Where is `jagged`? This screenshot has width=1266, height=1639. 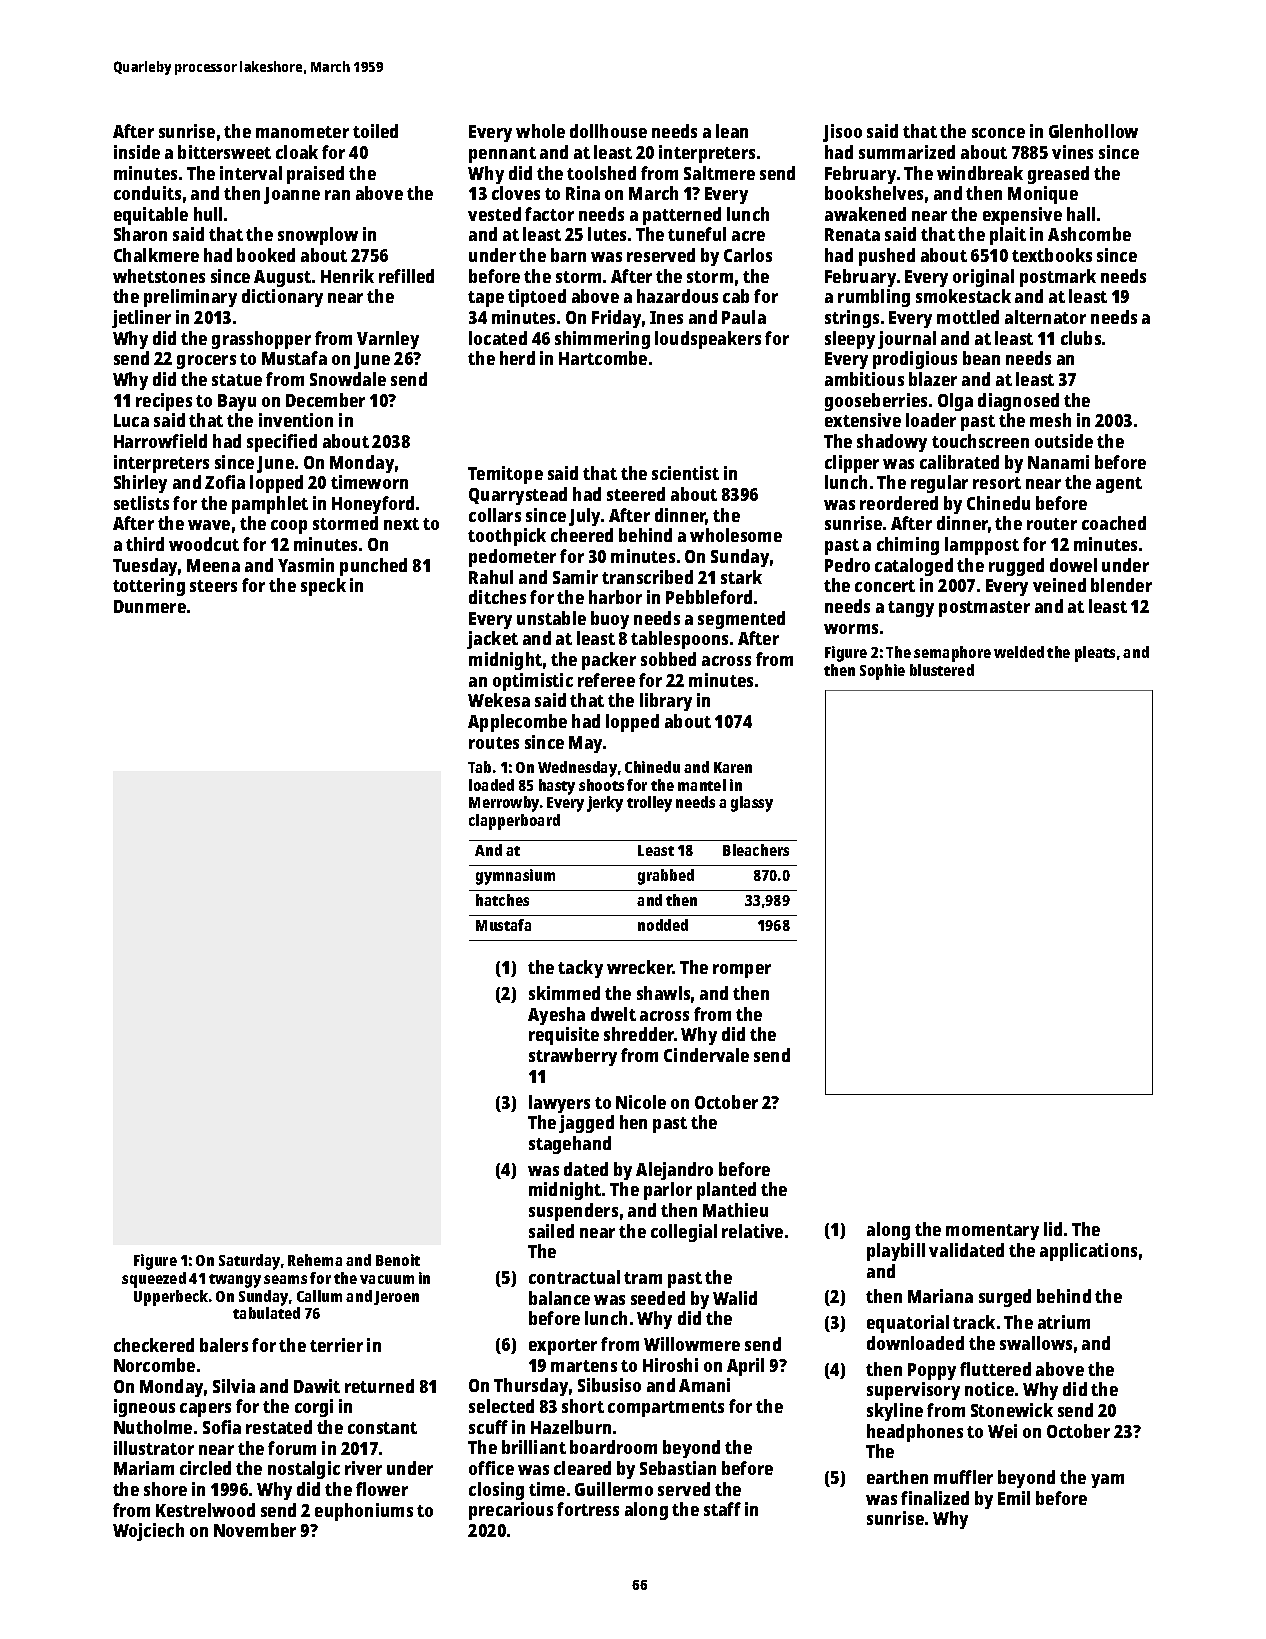 jagged is located at coordinates (586, 1124).
